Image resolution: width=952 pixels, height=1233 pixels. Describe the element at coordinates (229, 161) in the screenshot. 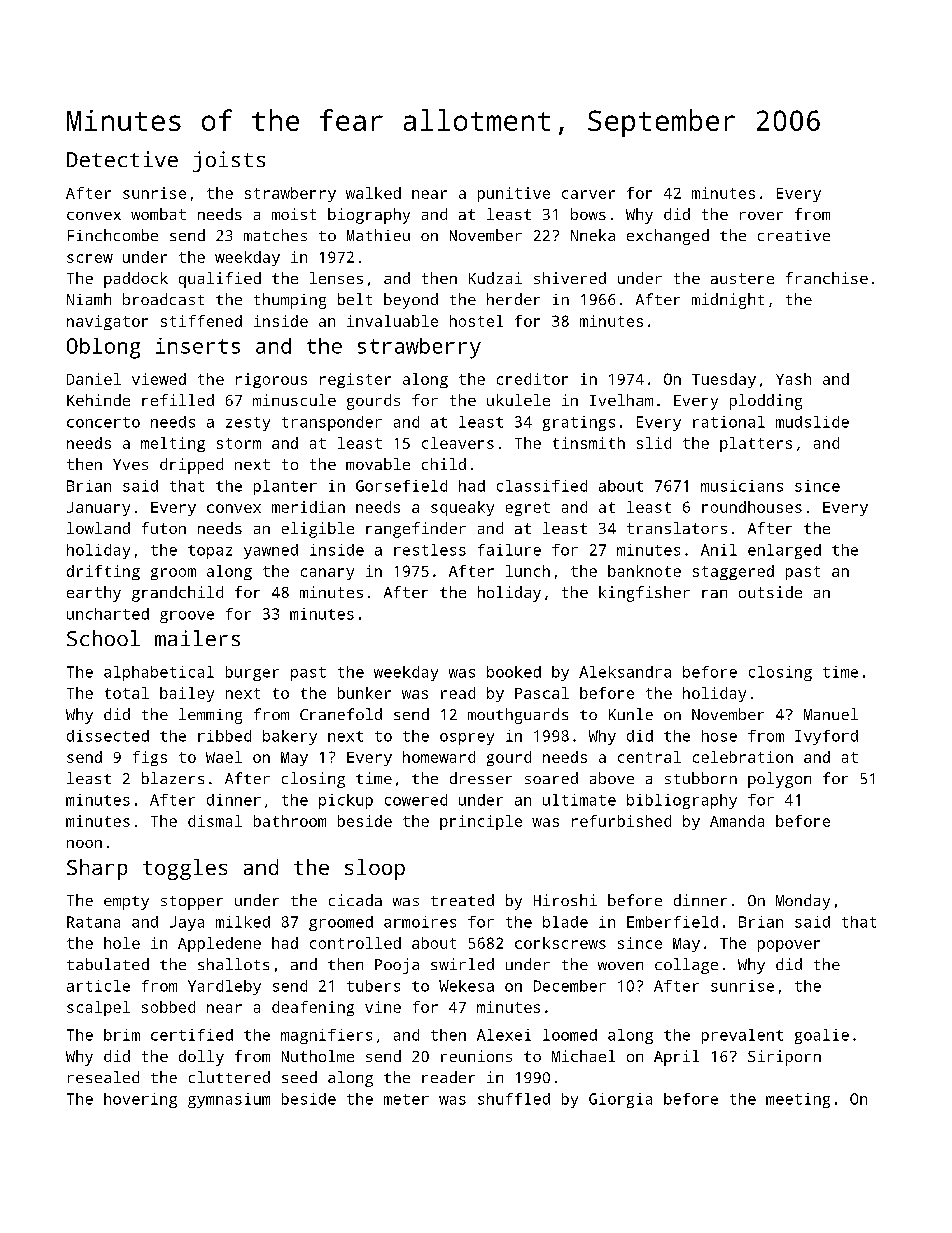

I see `joists` at that location.
